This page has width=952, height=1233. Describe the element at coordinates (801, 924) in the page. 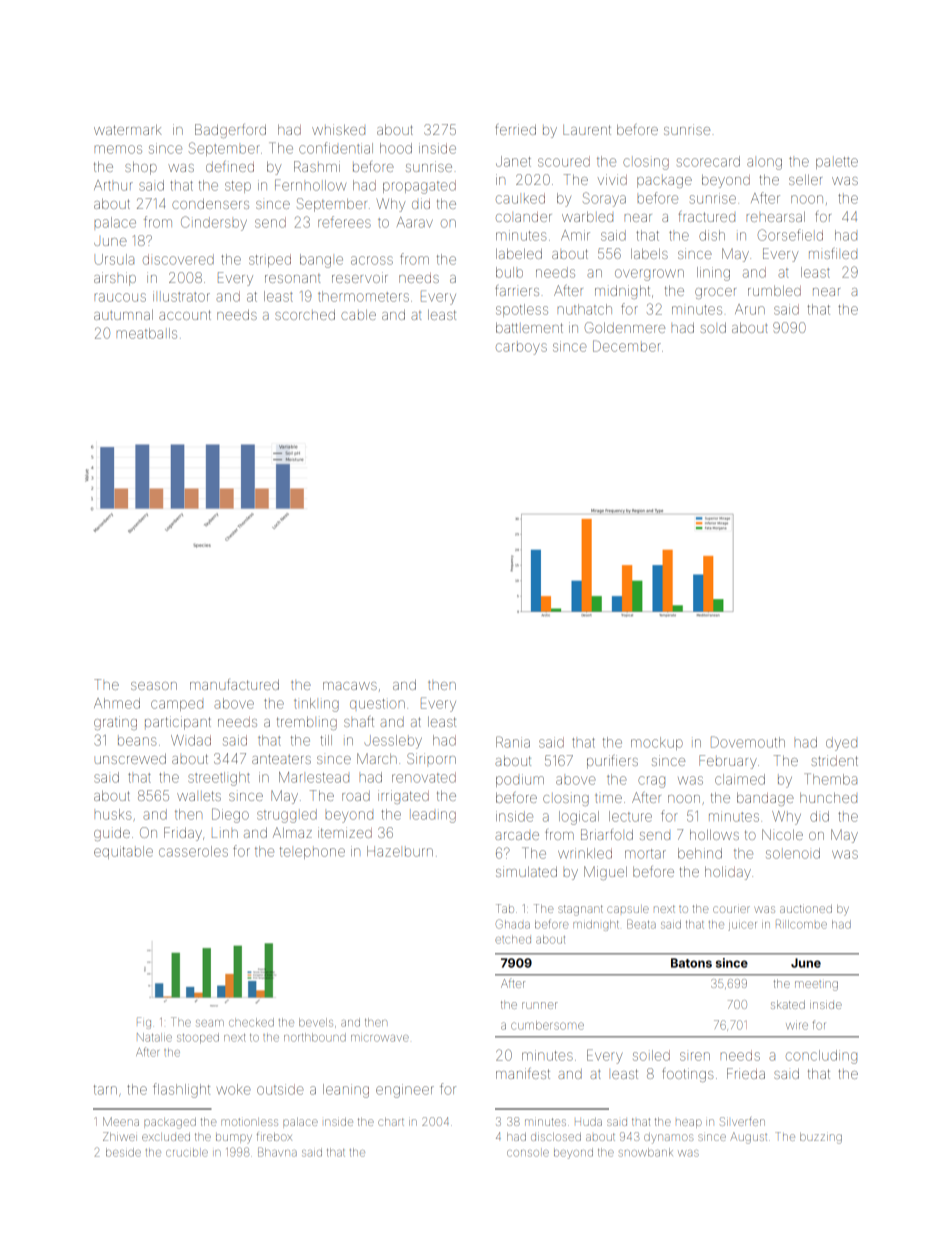

I see `Rillcombe` at that location.
